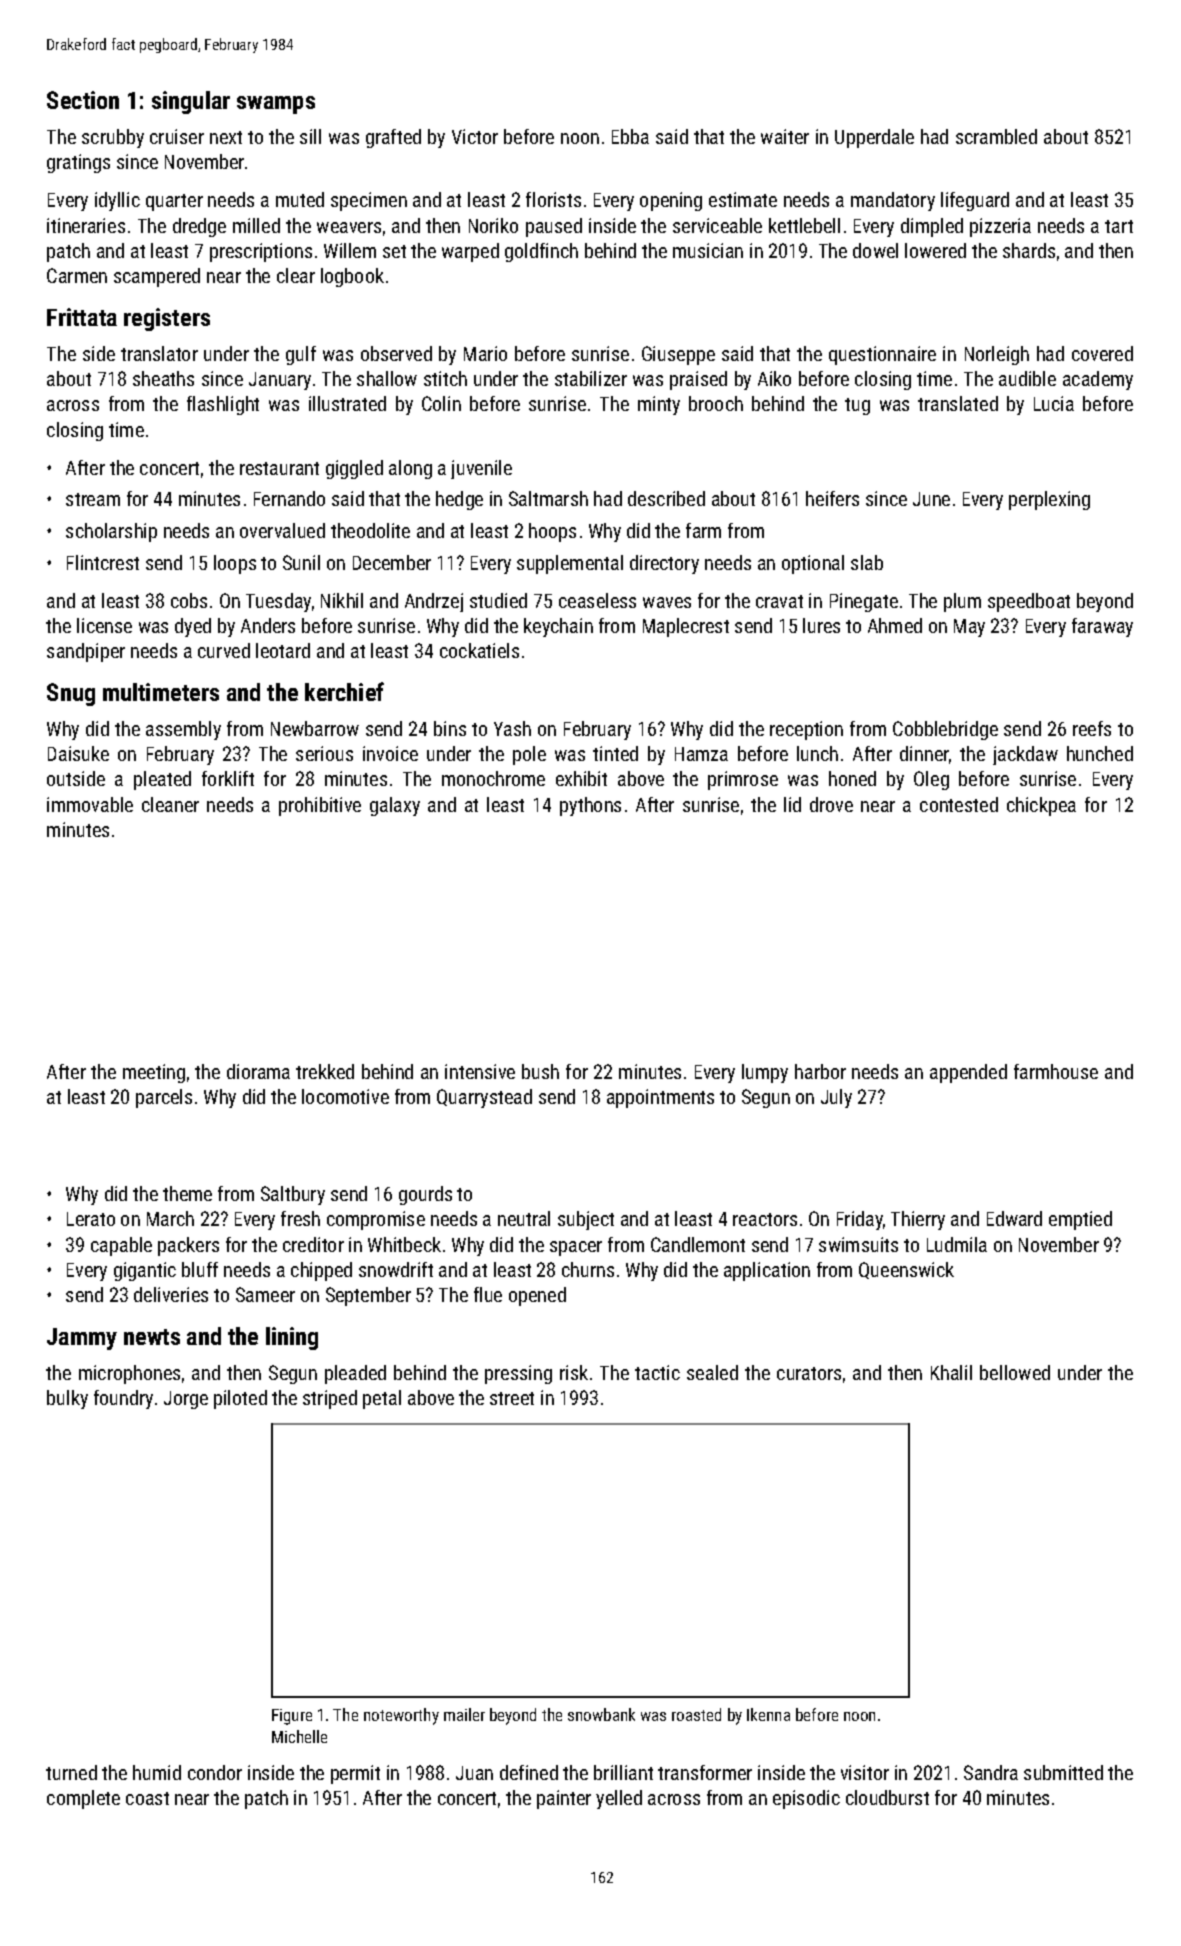 Image resolution: width=1181 pixels, height=1946 pixels. What do you see at coordinates (1014, 1218) in the image?
I see `Edward` at bounding box center [1014, 1218].
